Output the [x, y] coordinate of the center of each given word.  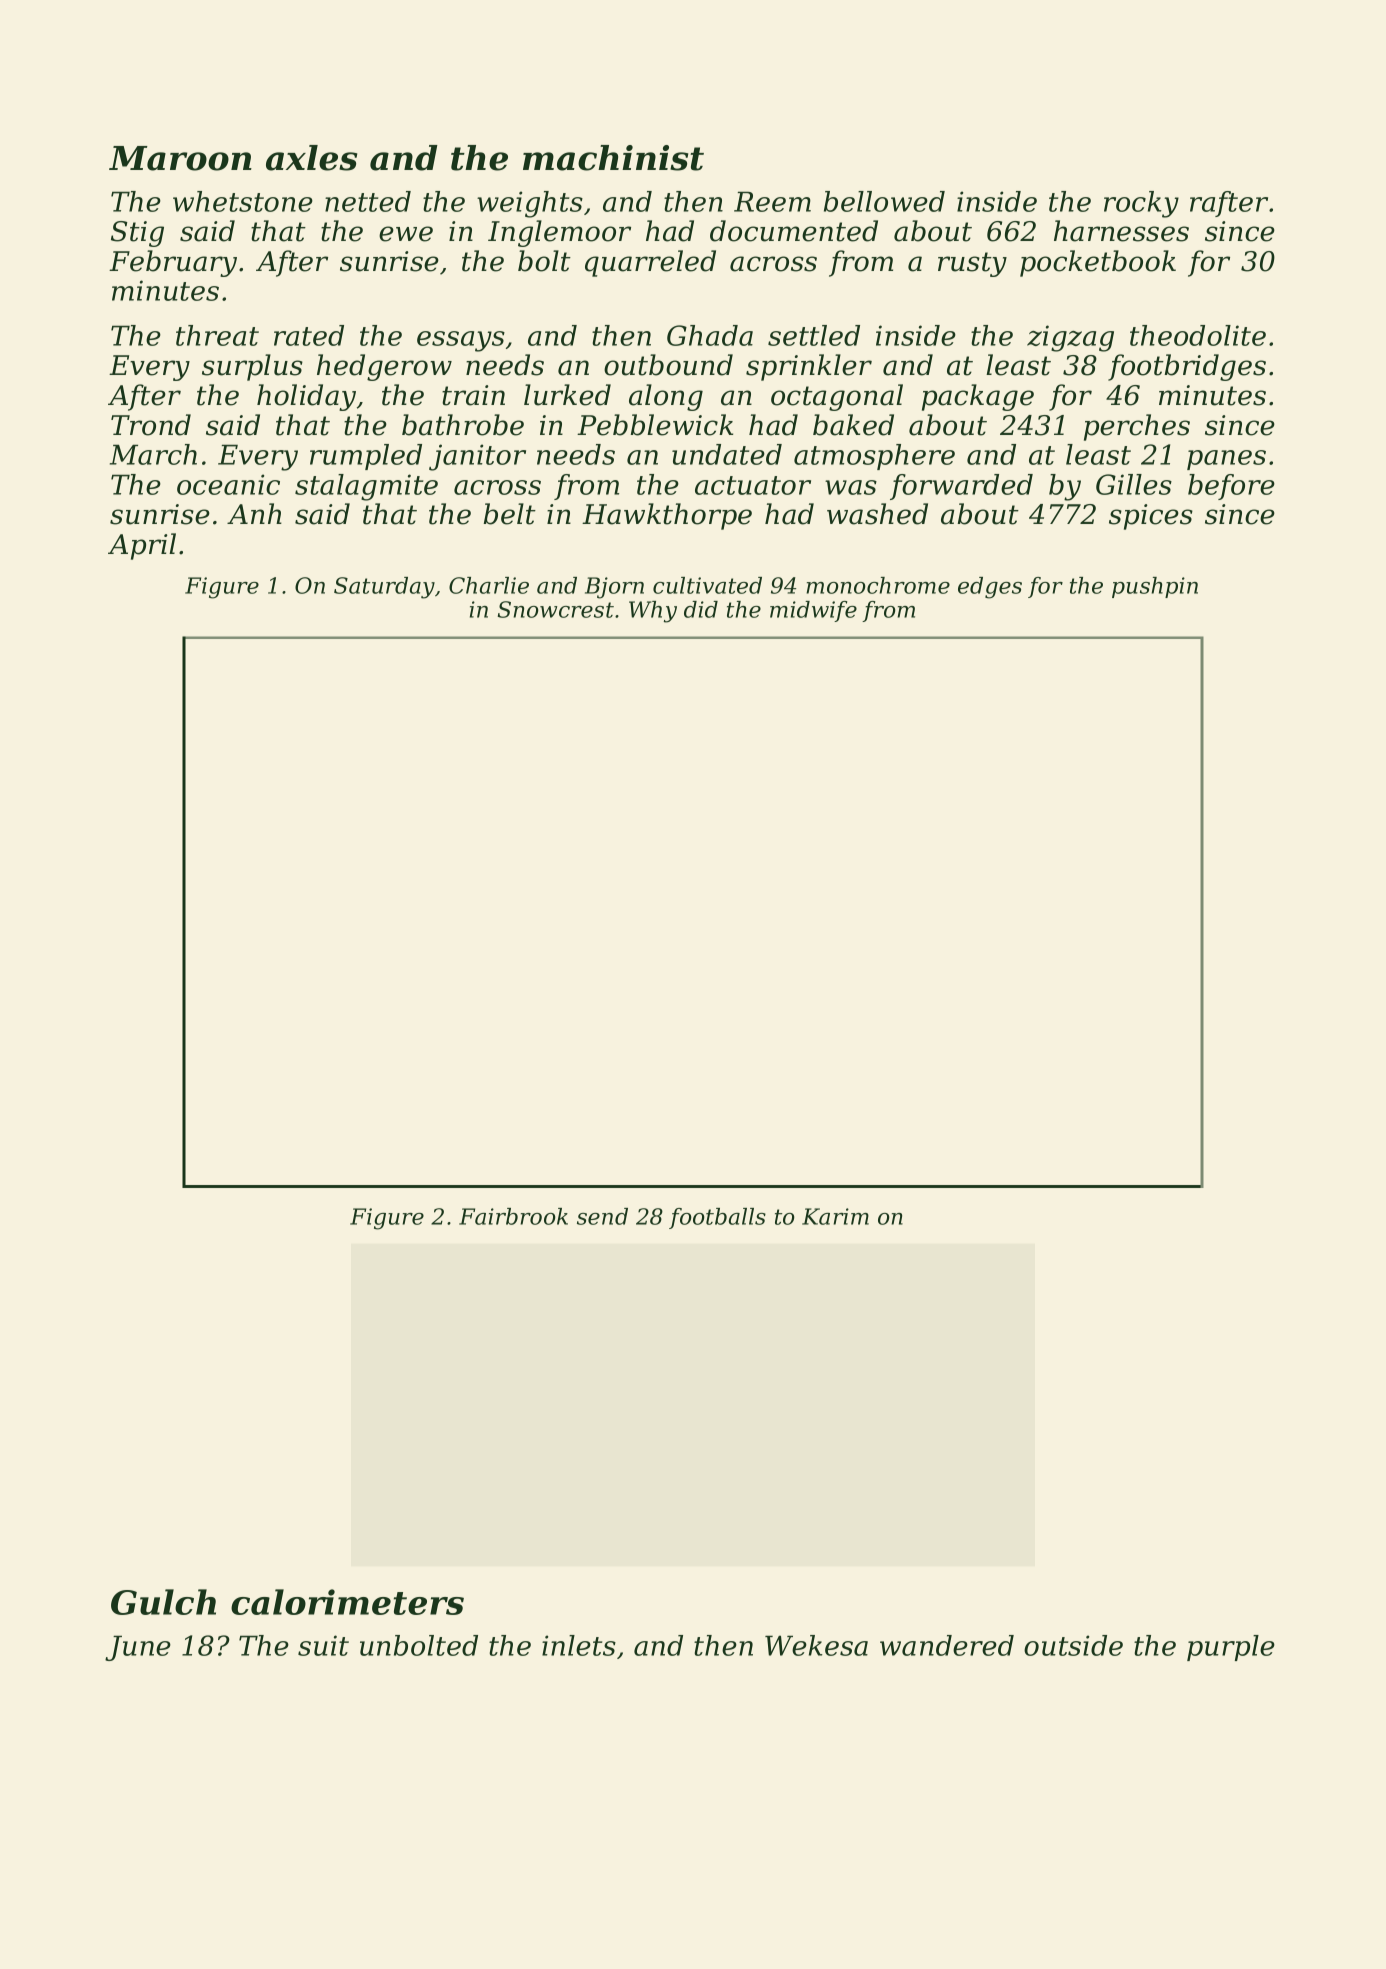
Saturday [384, 588]
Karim [835, 1216]
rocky [1141, 204]
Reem [772, 202]
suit [323, 1645]
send [602, 1216]
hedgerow [384, 367]
